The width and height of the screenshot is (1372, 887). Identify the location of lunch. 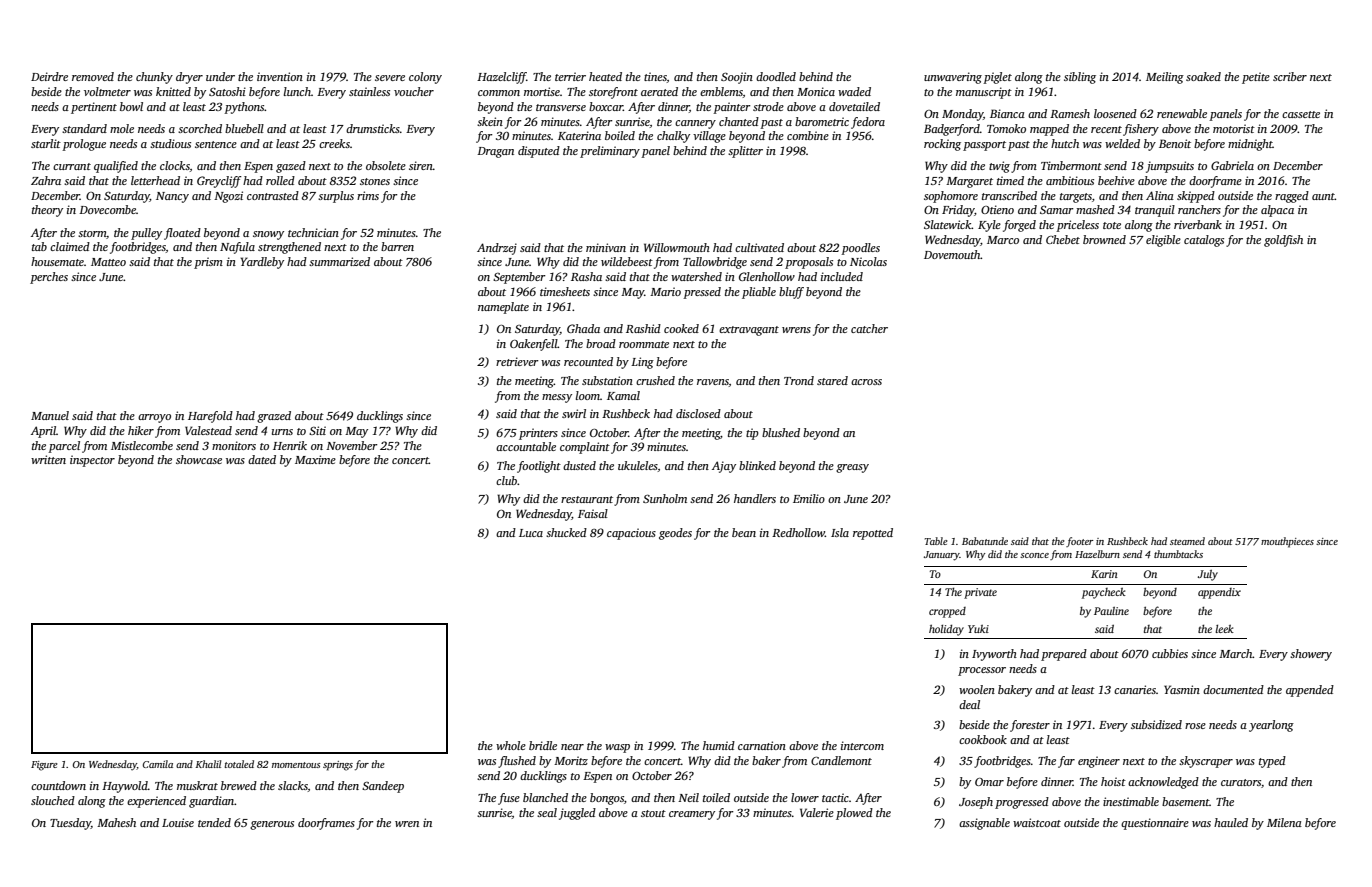
(297, 91).
